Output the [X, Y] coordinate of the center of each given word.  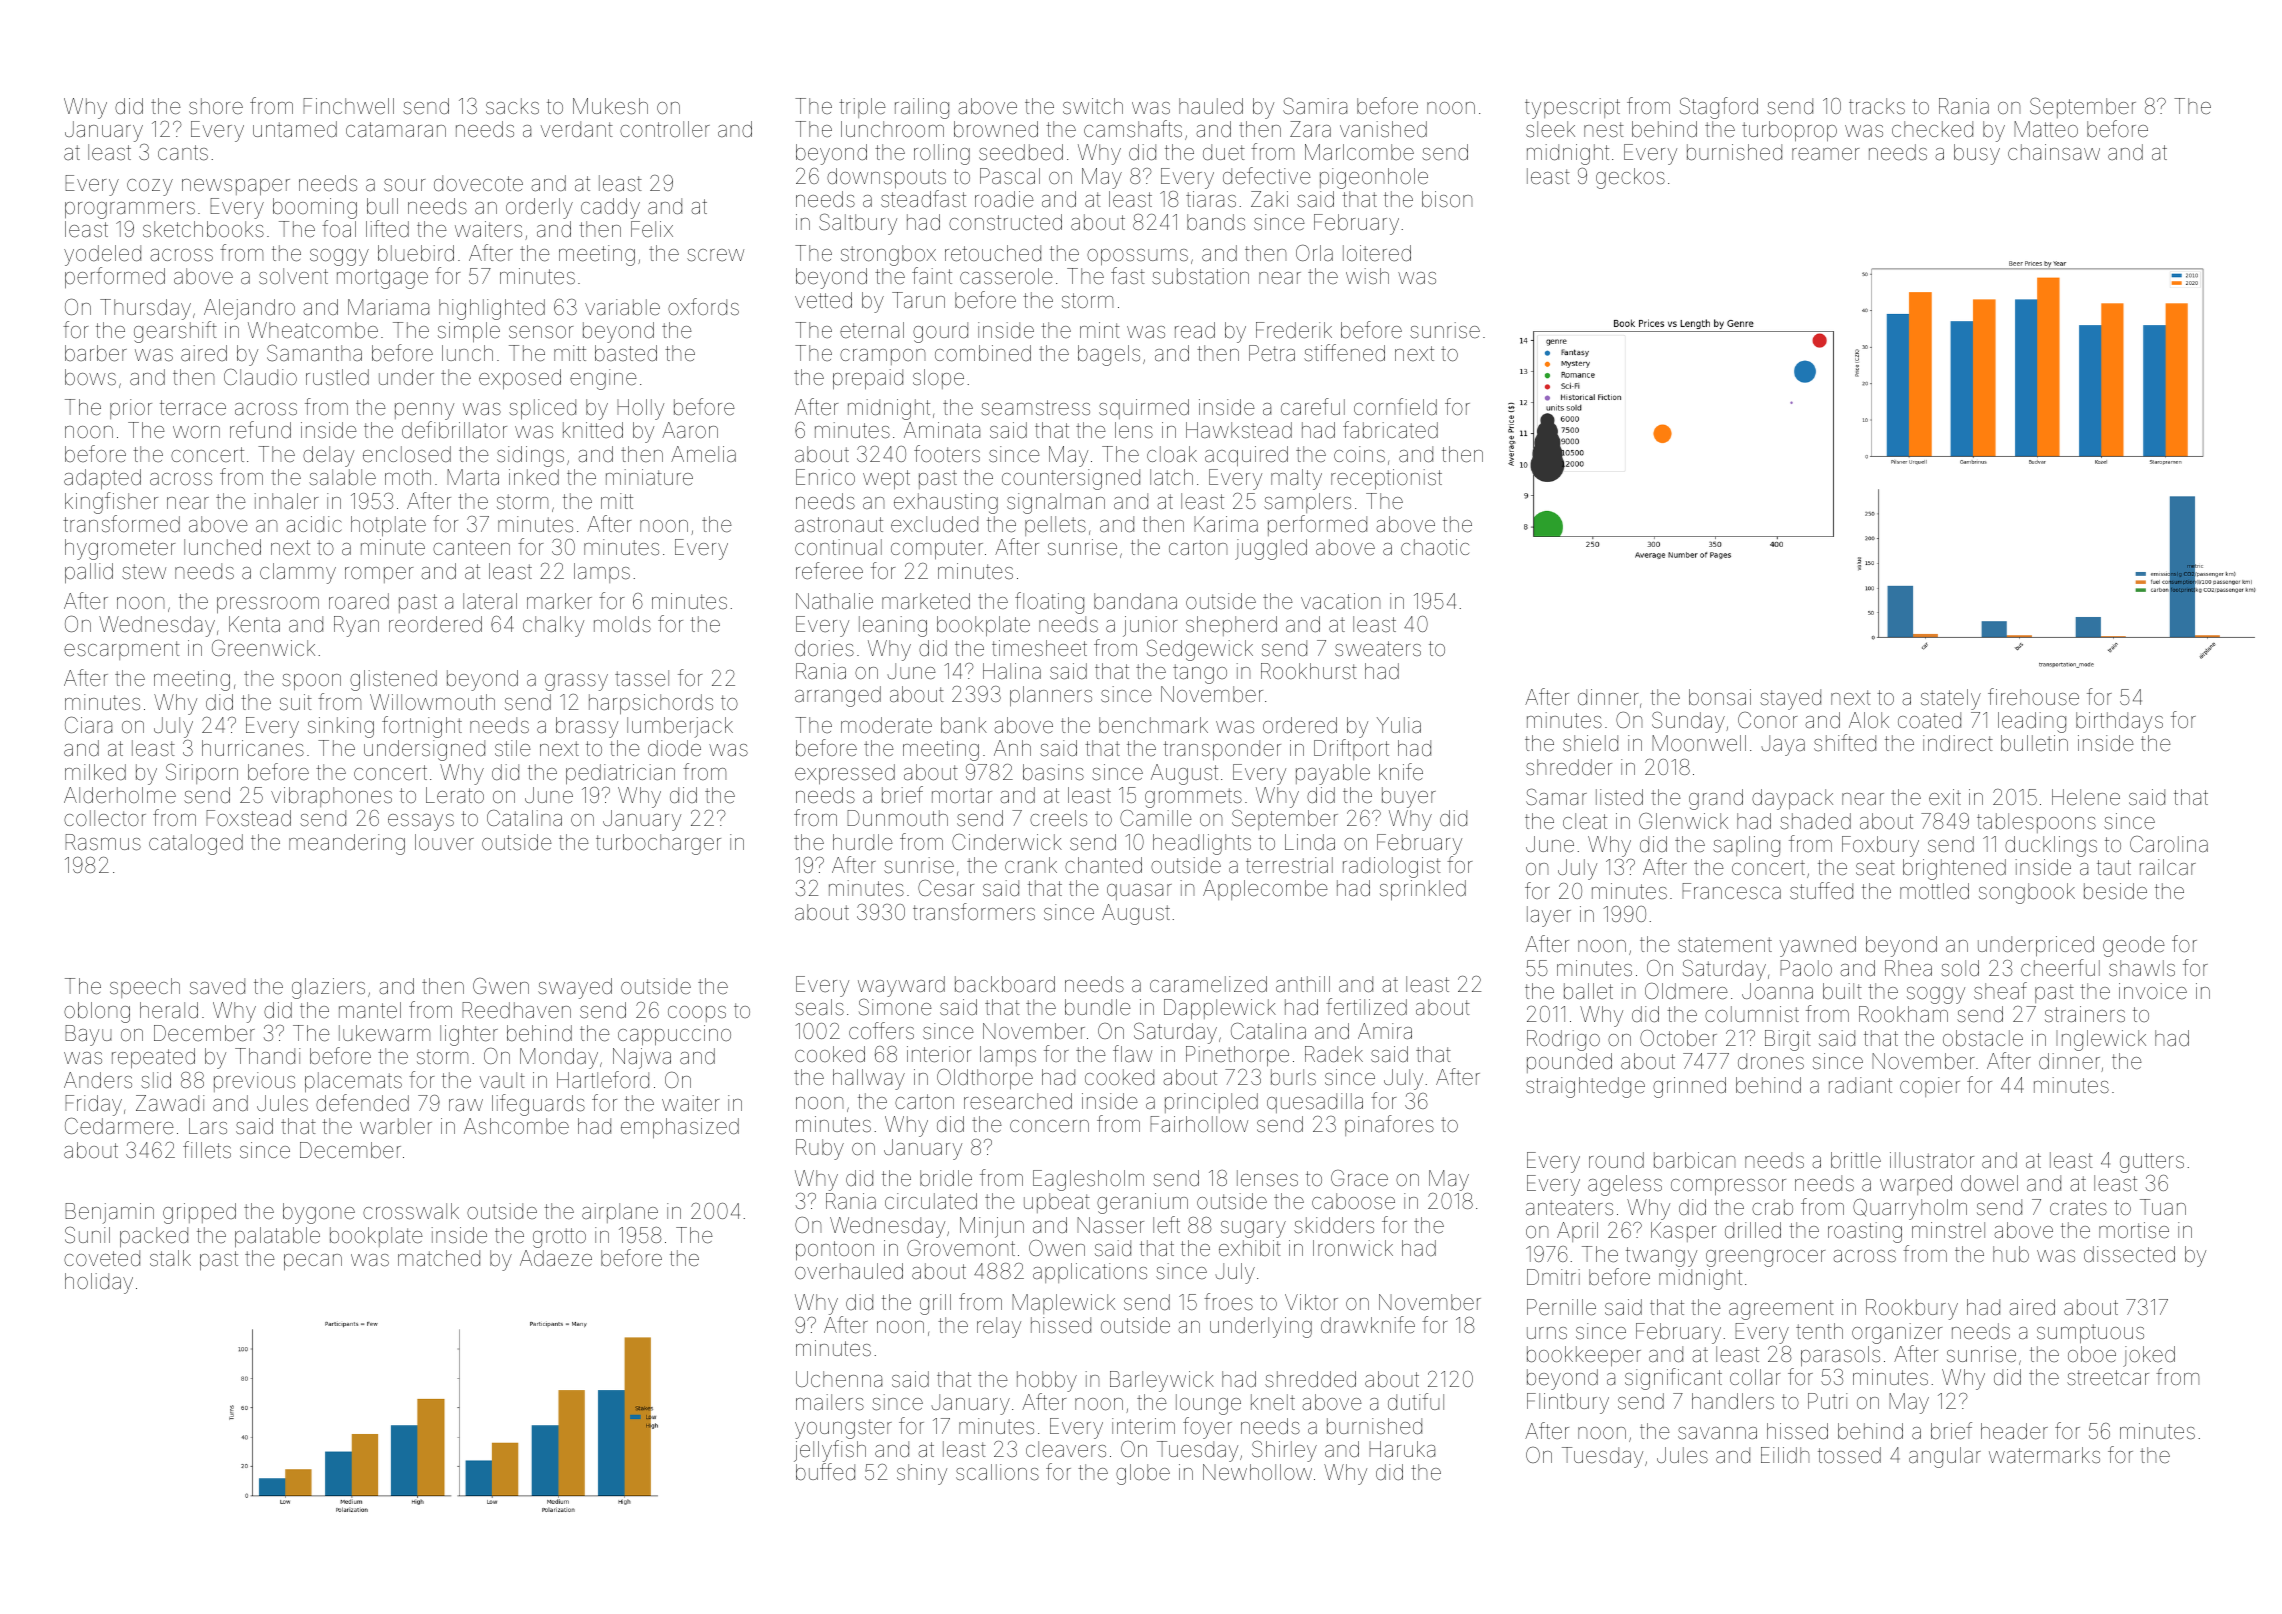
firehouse [2033, 697]
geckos [1630, 178]
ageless [1625, 1185]
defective [1267, 176]
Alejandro [249, 309]
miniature [649, 477]
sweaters [1378, 649]
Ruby [820, 1149]
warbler [396, 1126]
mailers [830, 1402]
